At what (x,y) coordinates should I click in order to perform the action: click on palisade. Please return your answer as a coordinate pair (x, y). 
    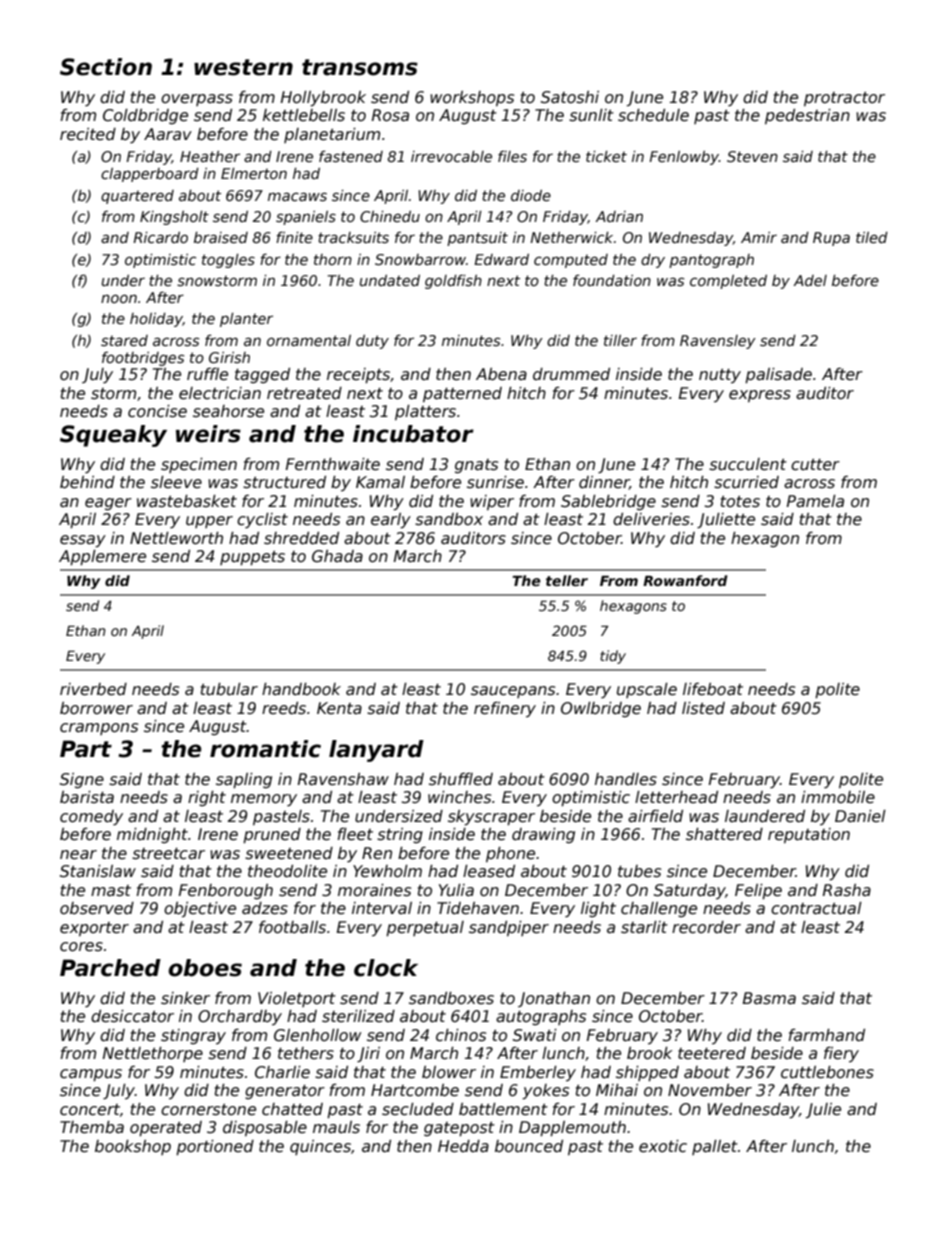
    Looking at the image, I should click on (778, 375).
